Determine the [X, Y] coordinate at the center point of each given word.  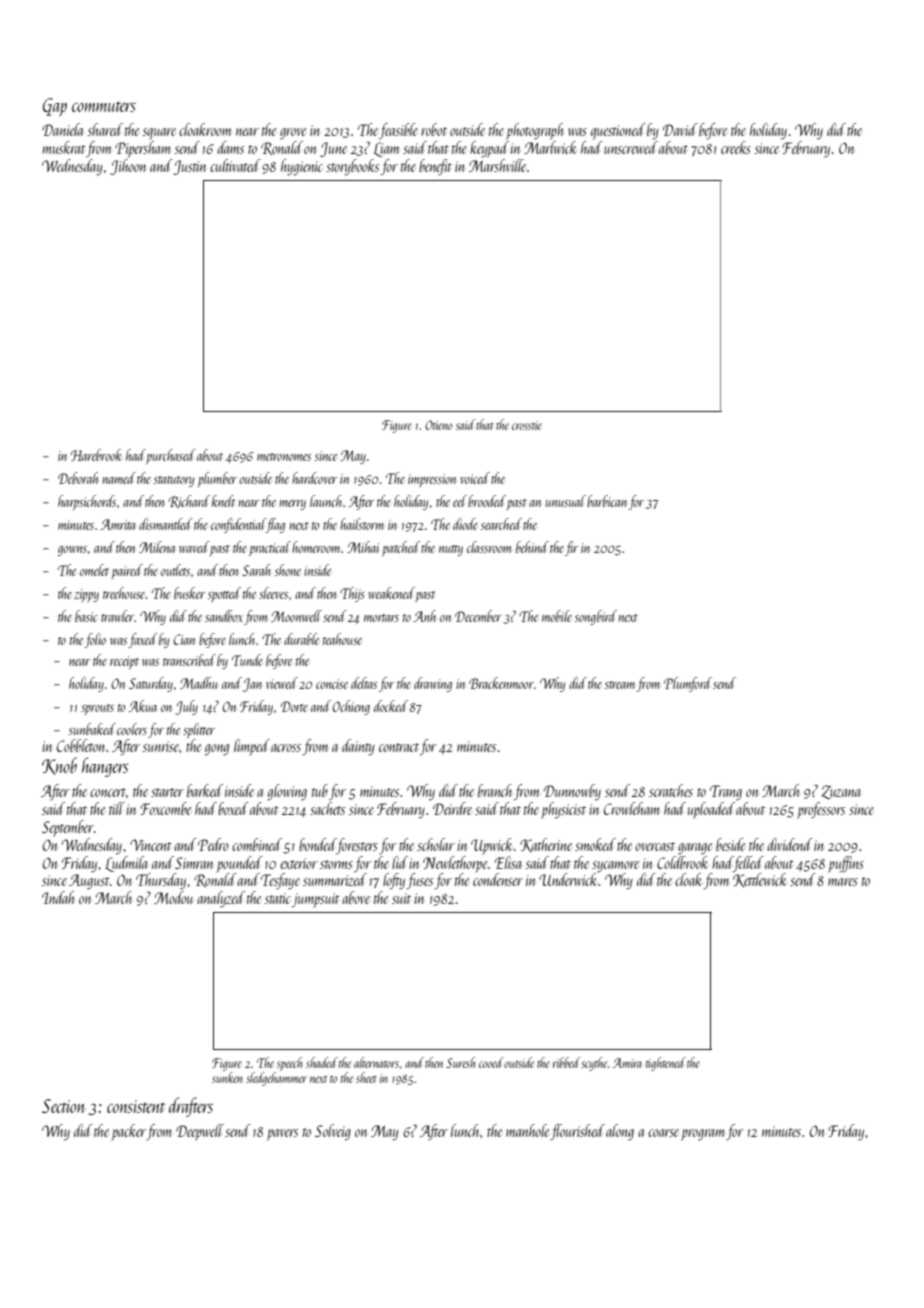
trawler [117, 616]
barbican [607, 501]
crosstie [527, 425]
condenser [498, 879]
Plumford [688, 684]
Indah [58, 897]
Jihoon [128, 167]
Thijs [352, 594]
